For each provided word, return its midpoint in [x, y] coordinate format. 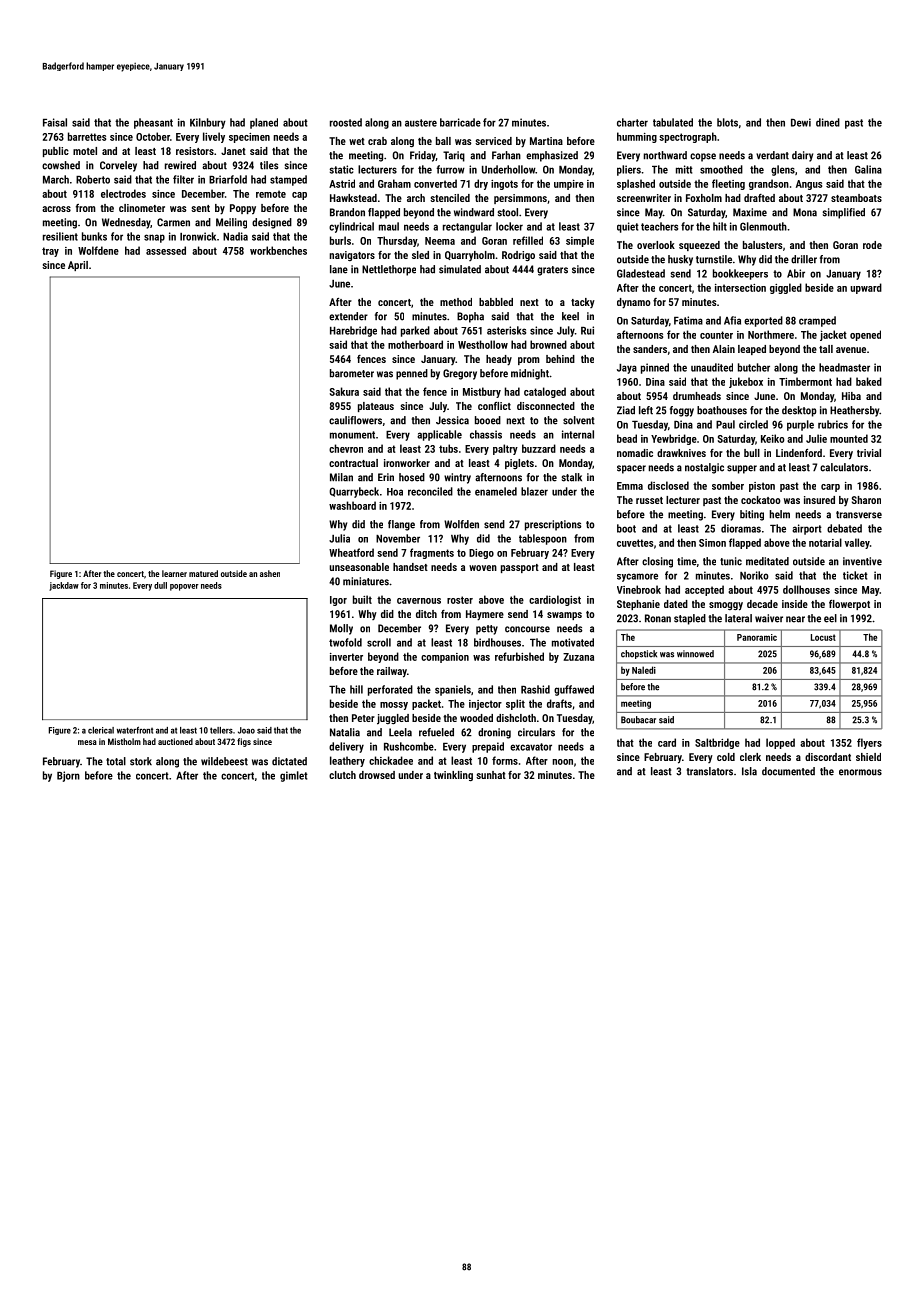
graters [552, 271]
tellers [221, 730]
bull [752, 453]
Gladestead [641, 273]
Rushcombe [409, 746]
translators [710, 771]
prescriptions [553, 525]
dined [828, 122]
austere [421, 123]
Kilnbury [208, 123]
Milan [341, 477]
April [78, 266]
